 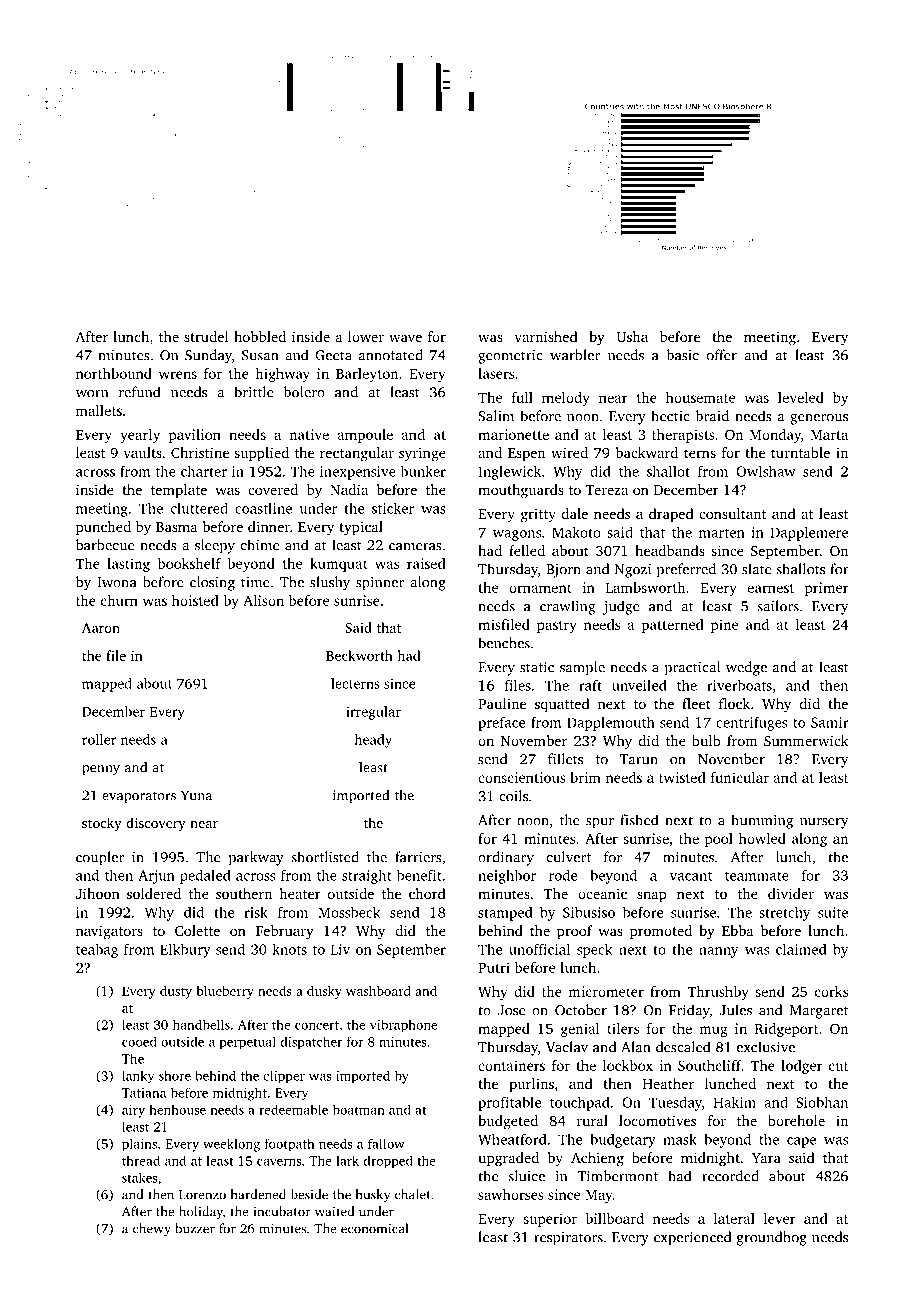 What do you see at coordinates (672, 626) in the screenshot?
I see `patterned` at bounding box center [672, 626].
